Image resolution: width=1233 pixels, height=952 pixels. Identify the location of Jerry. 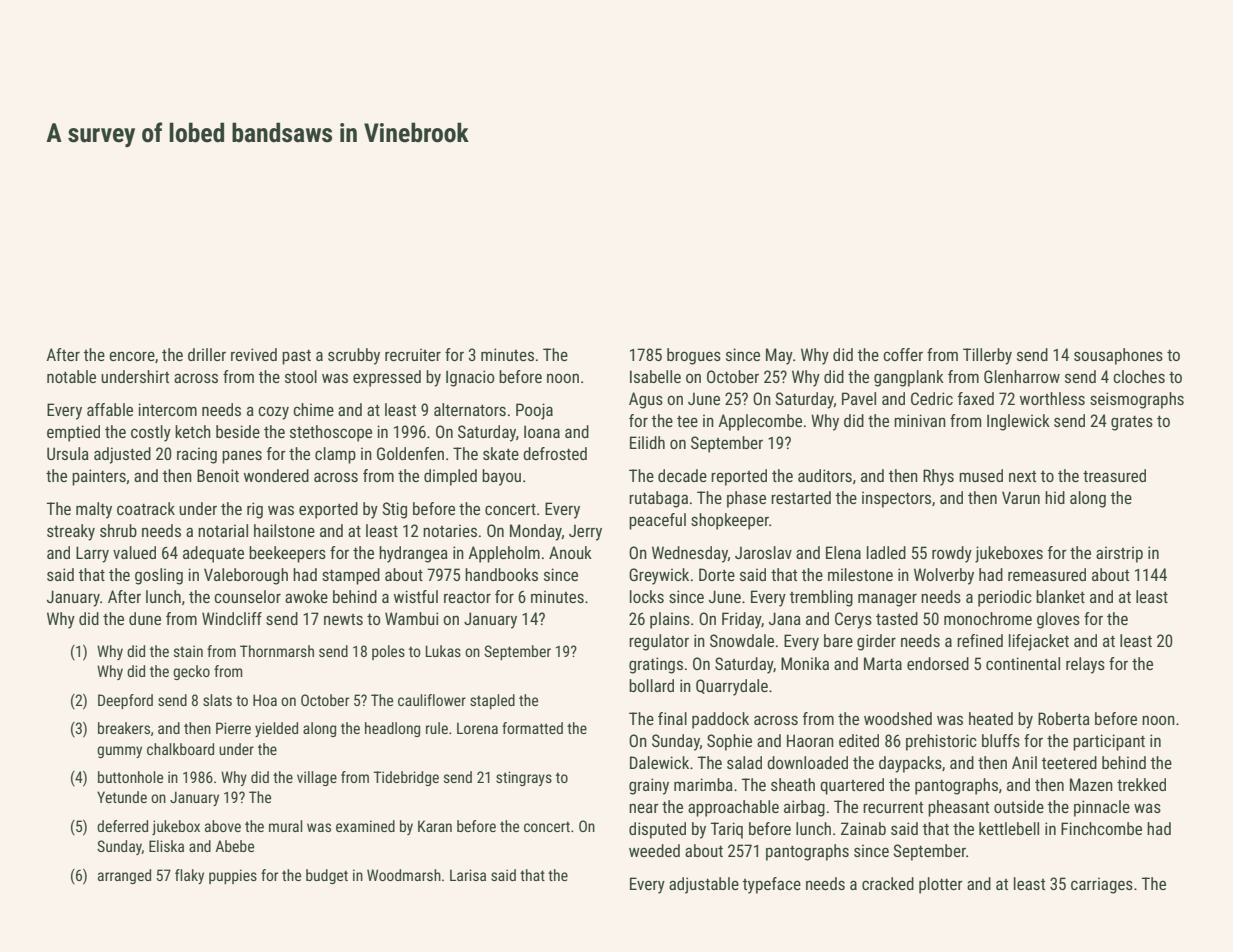
(585, 532).
